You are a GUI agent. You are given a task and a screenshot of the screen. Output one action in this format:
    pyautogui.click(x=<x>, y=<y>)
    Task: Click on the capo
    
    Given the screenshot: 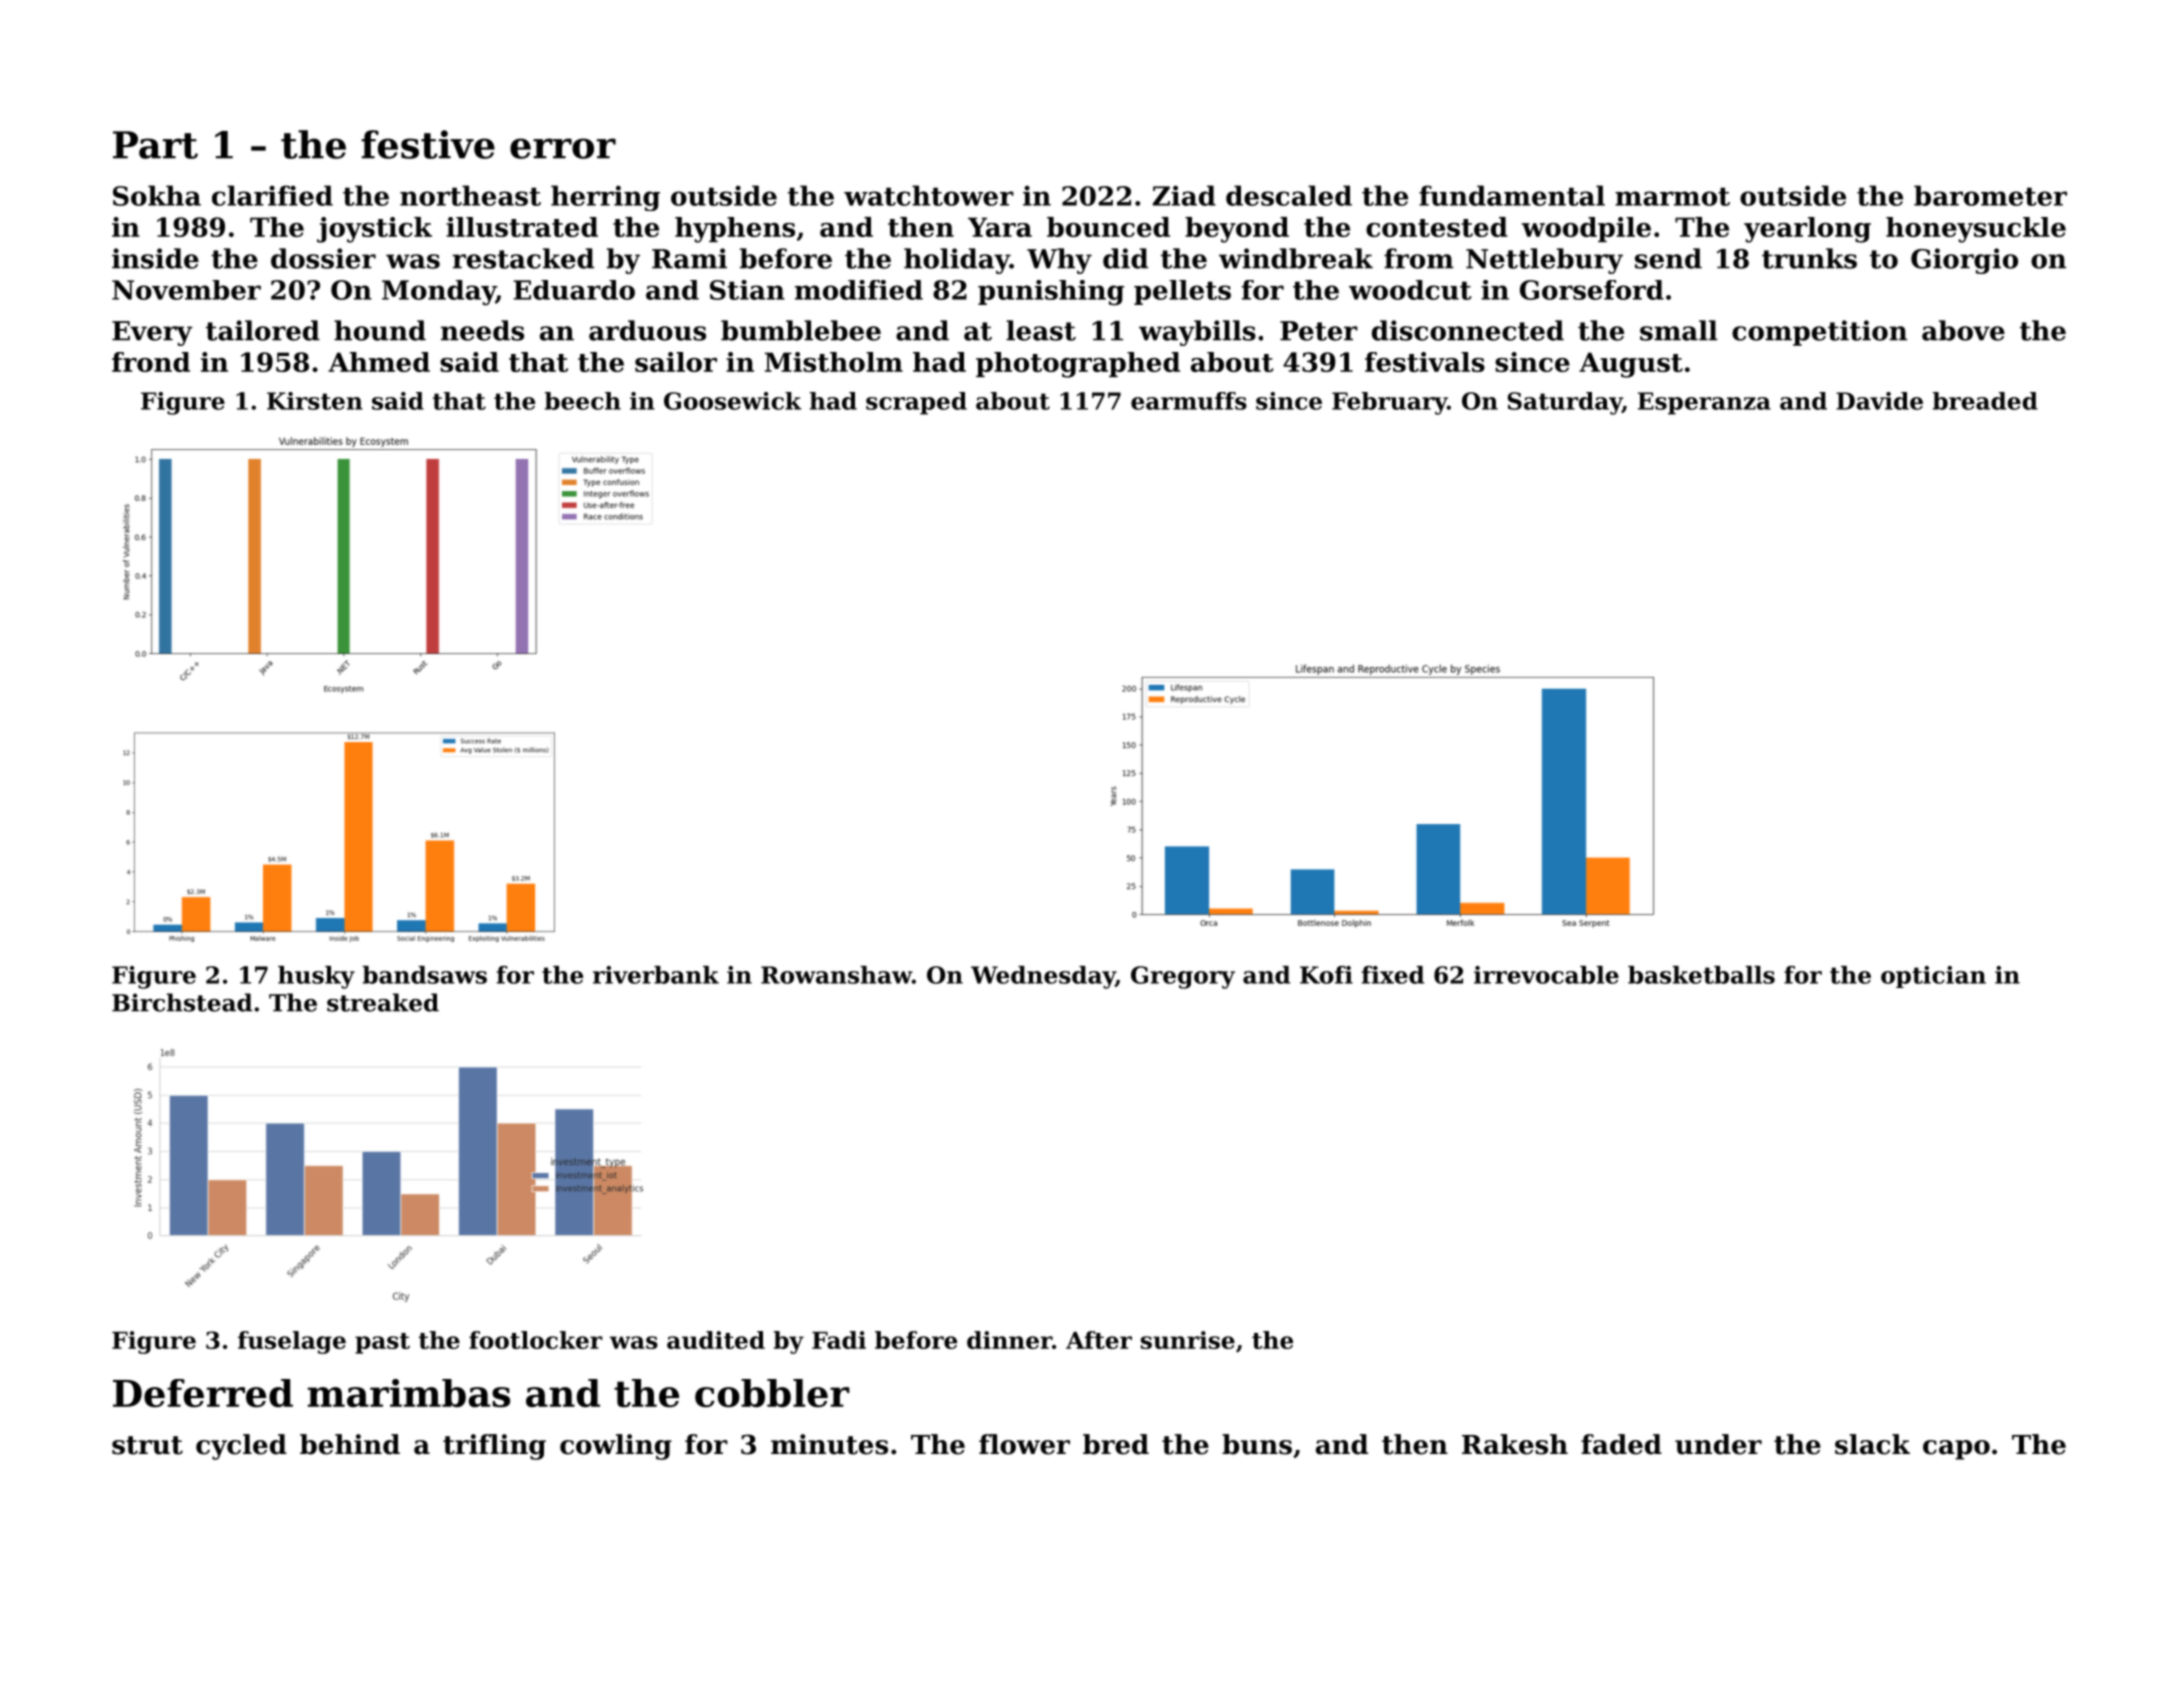 What is the action you would take?
    pyautogui.click(x=1956, y=1450)
